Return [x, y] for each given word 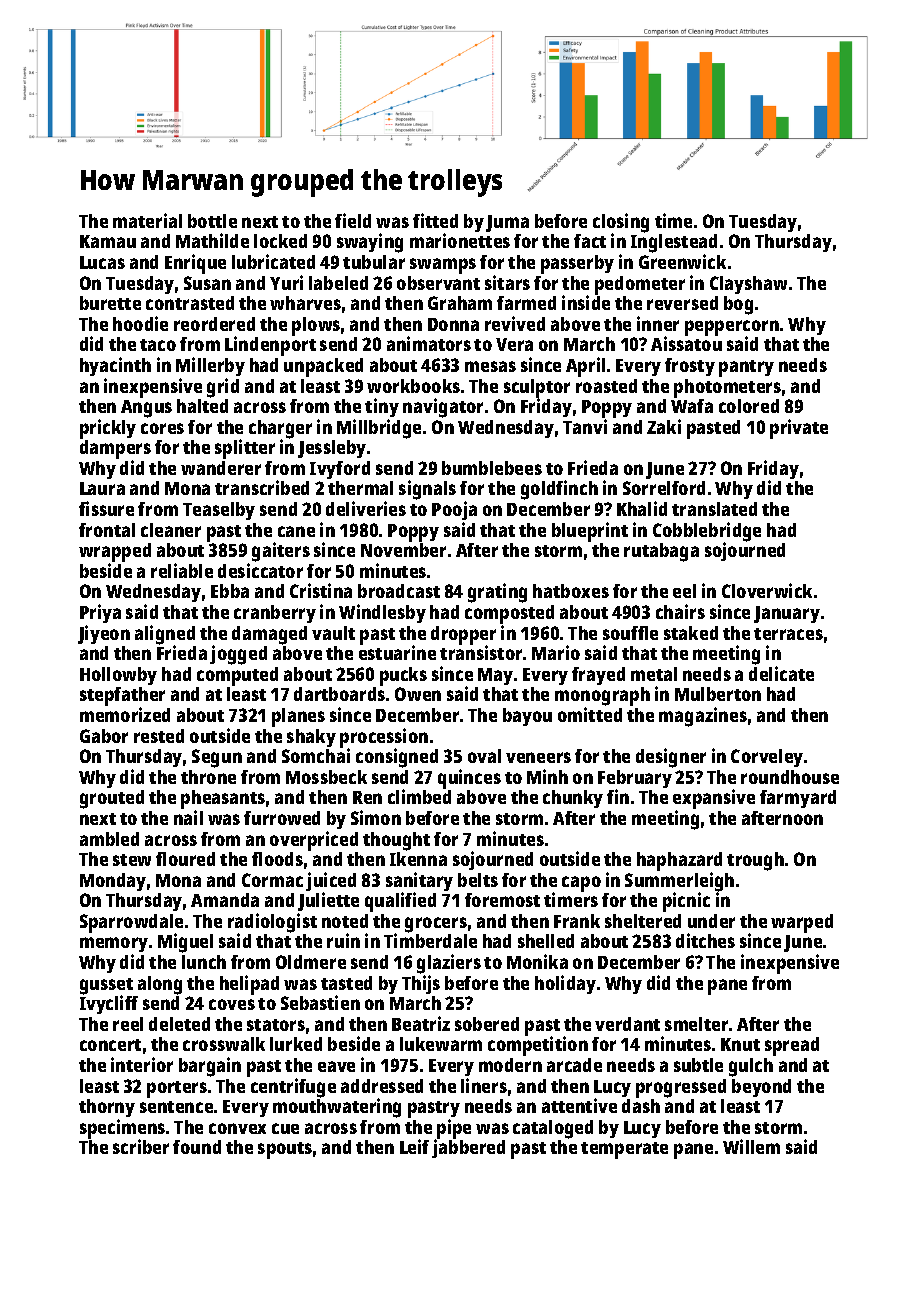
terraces [788, 634]
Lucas [102, 262]
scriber [141, 1146]
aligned [165, 635]
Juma [507, 223]
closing [621, 223]
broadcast [399, 591]
